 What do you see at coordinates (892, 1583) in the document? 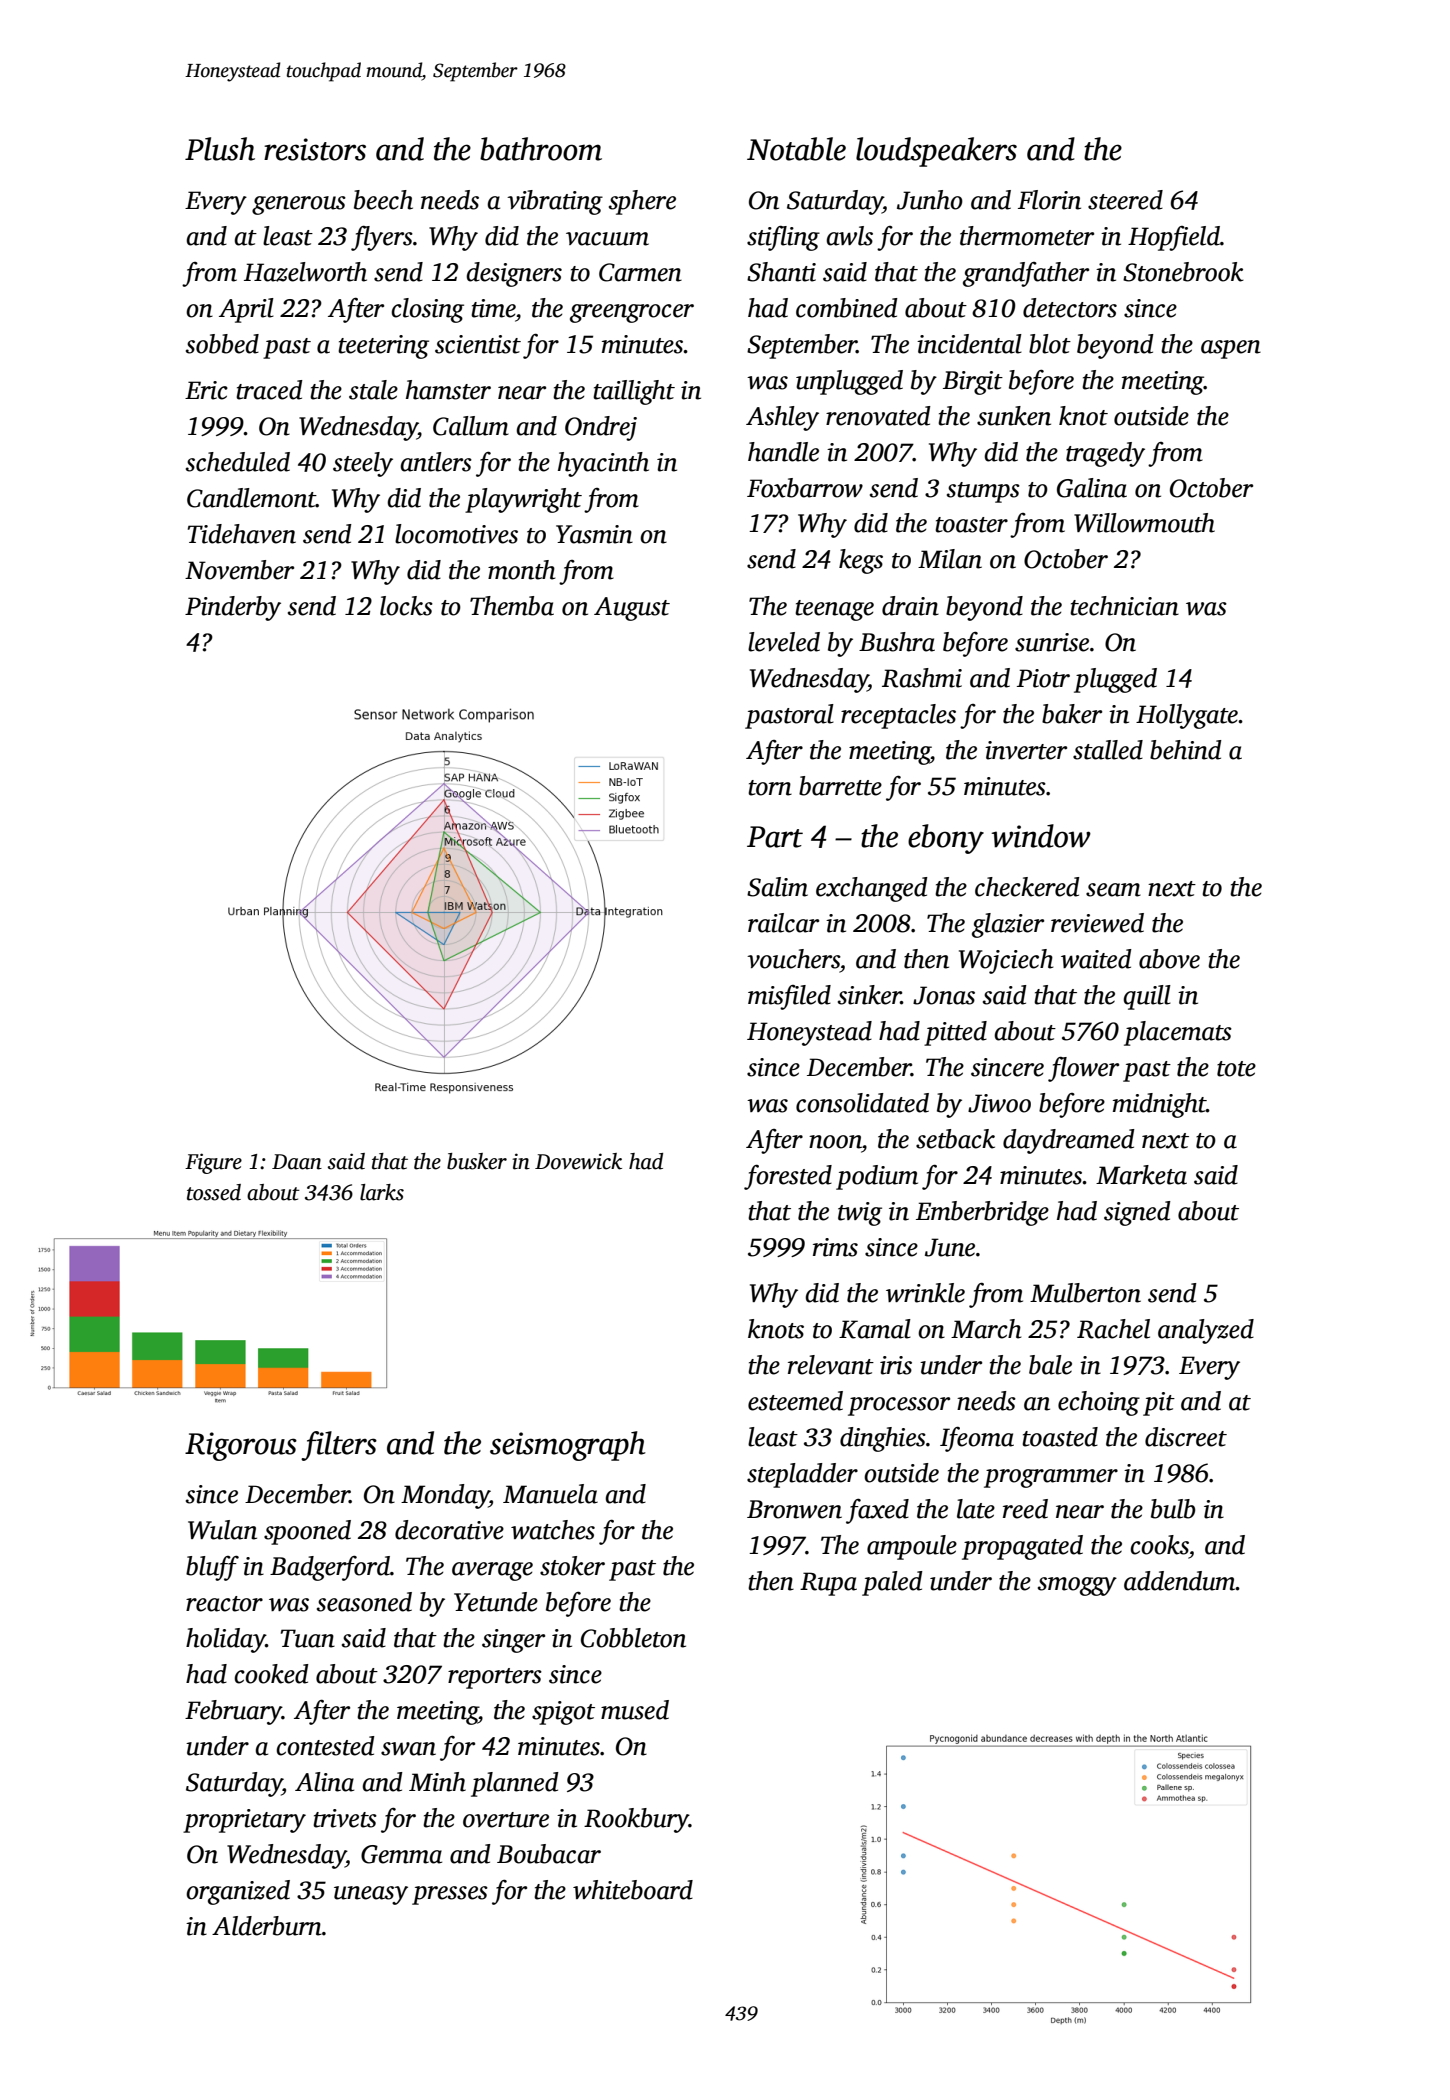
I see `paled` at bounding box center [892, 1583].
